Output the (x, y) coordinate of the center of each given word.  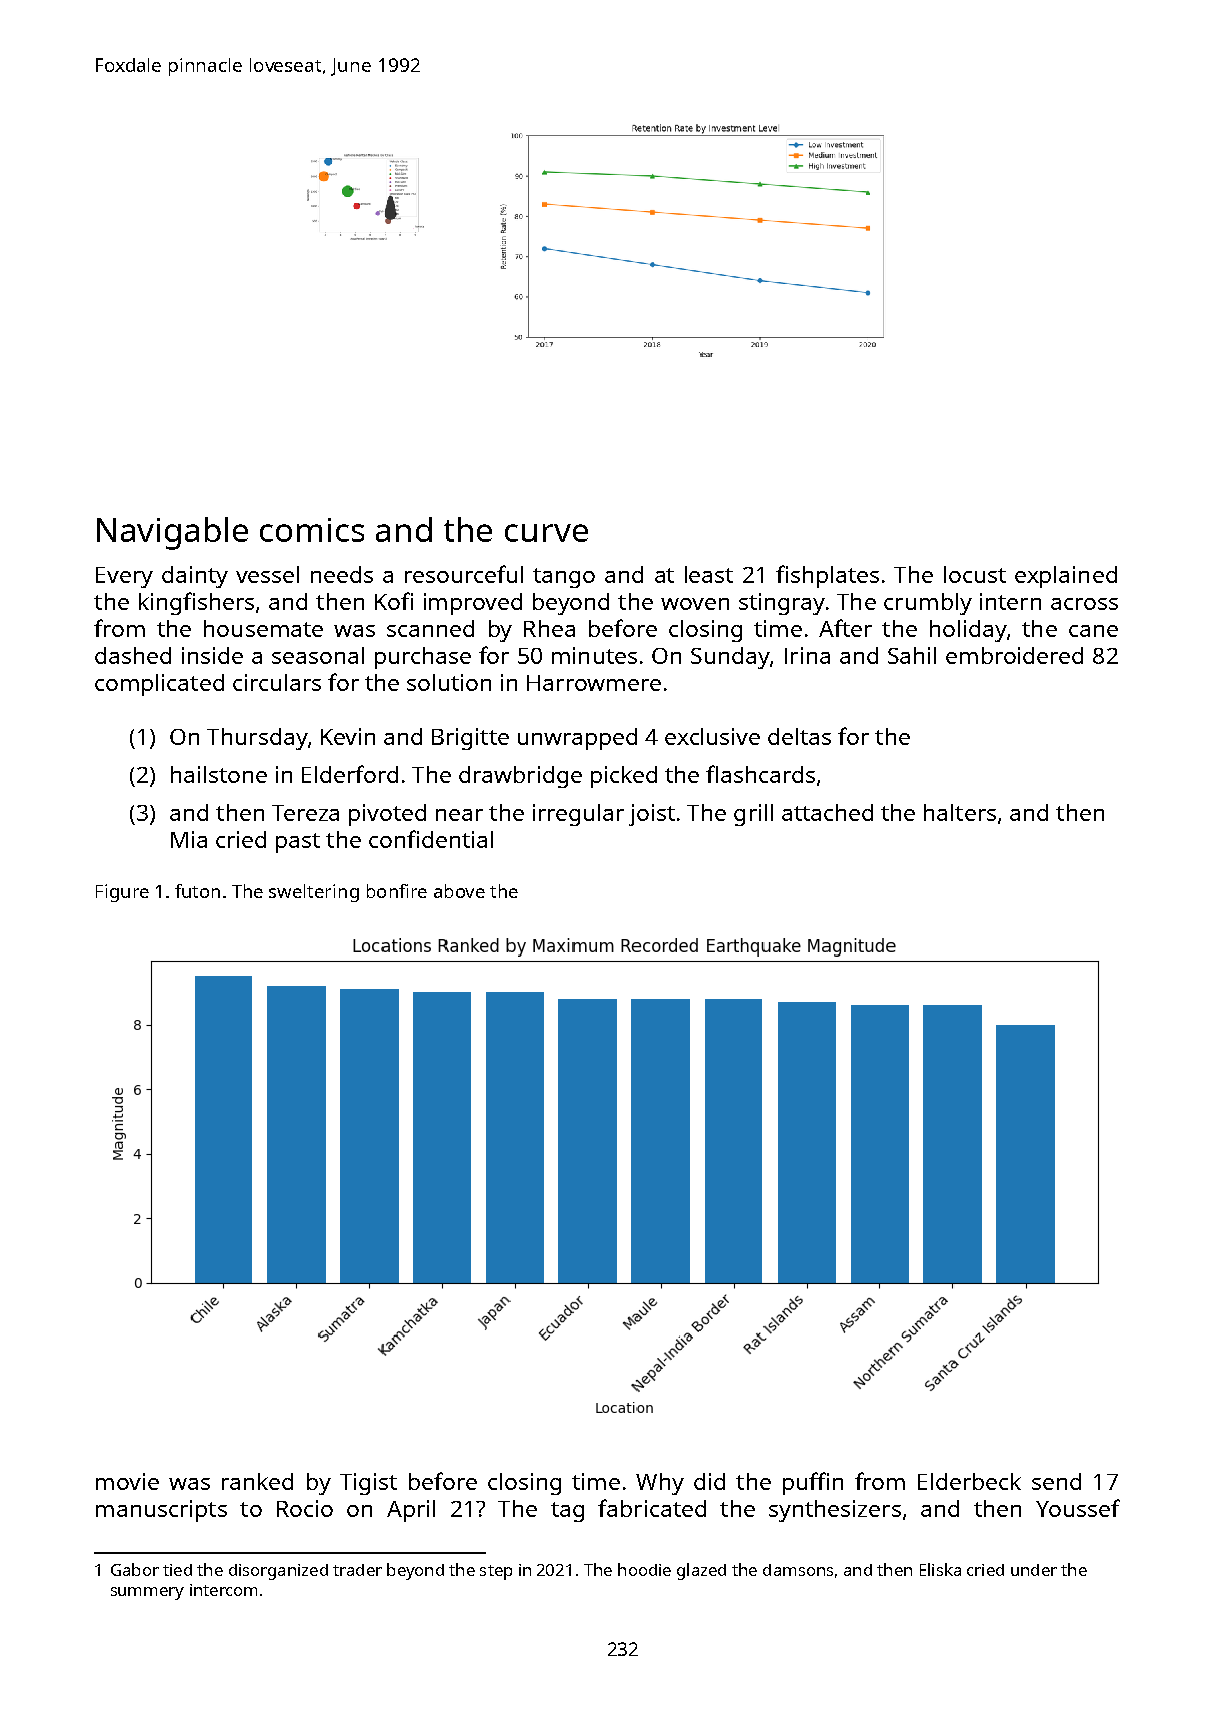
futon (197, 891)
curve (546, 533)
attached (827, 812)
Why (660, 1484)
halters (960, 812)
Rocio (305, 1508)
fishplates (827, 576)
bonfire (397, 891)
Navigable (172, 533)
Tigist (368, 1484)
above (459, 891)
